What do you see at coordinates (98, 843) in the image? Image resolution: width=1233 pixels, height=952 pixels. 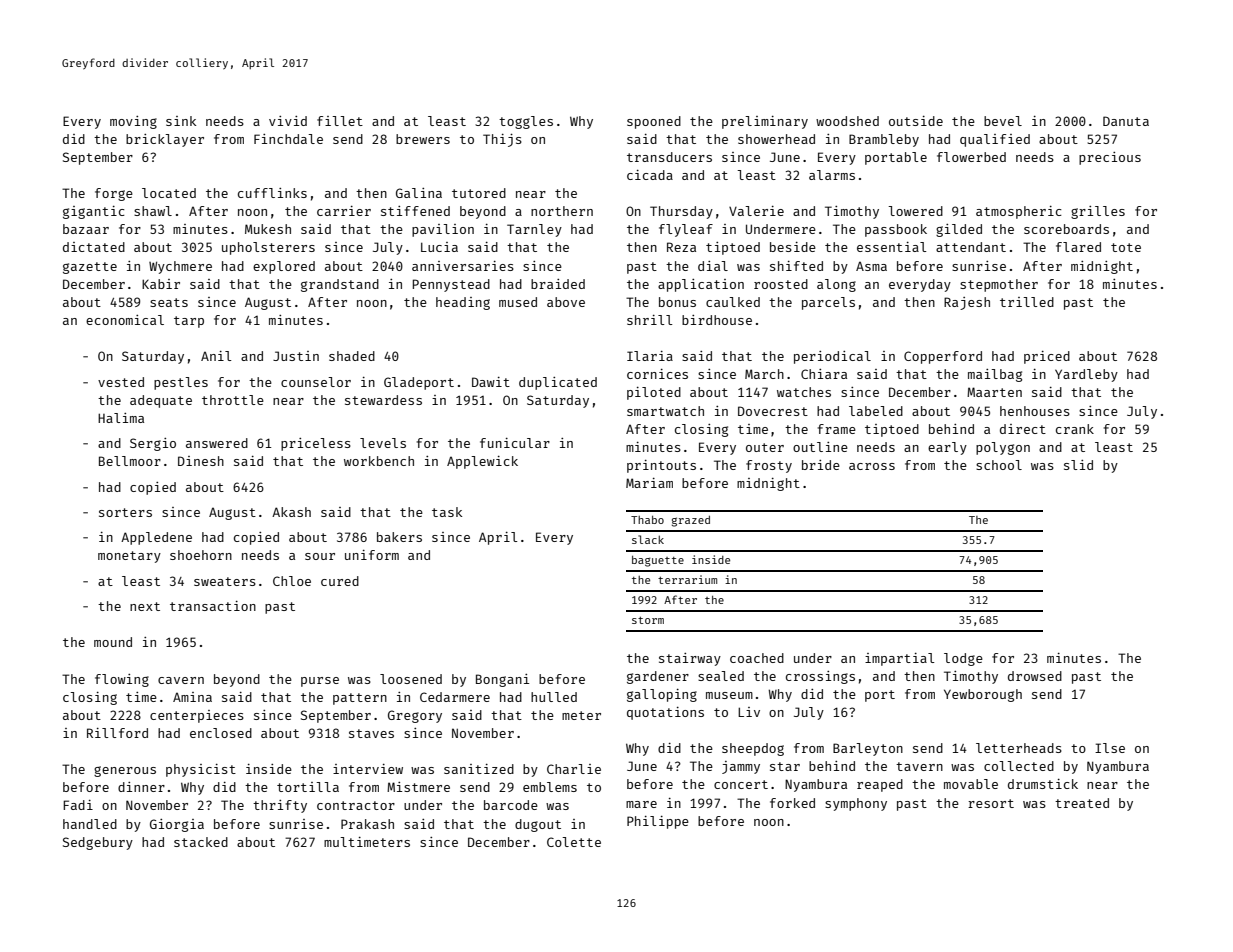 I see `Sedgebury` at bounding box center [98, 843].
